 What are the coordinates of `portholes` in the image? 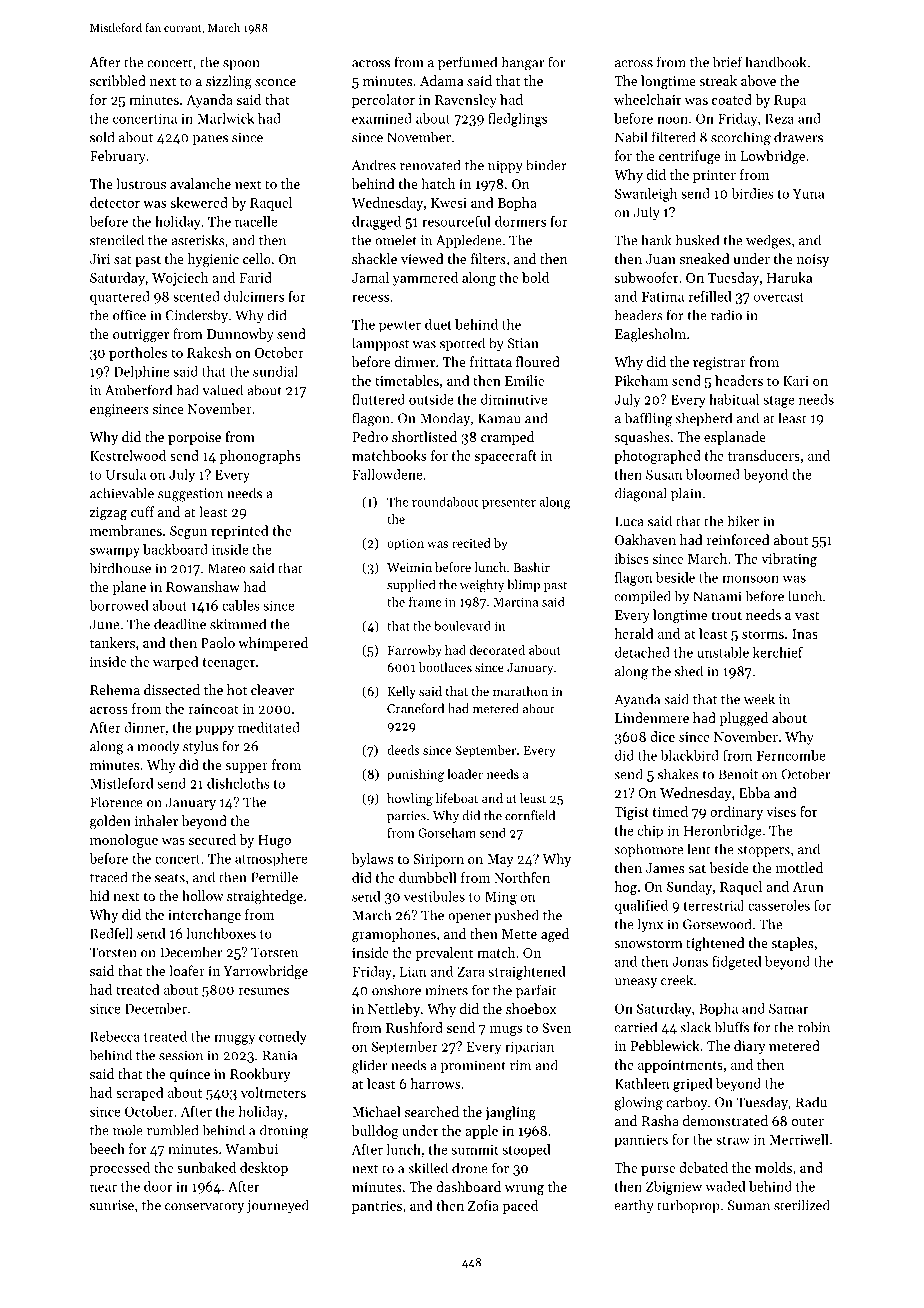 It's located at (138, 354).
